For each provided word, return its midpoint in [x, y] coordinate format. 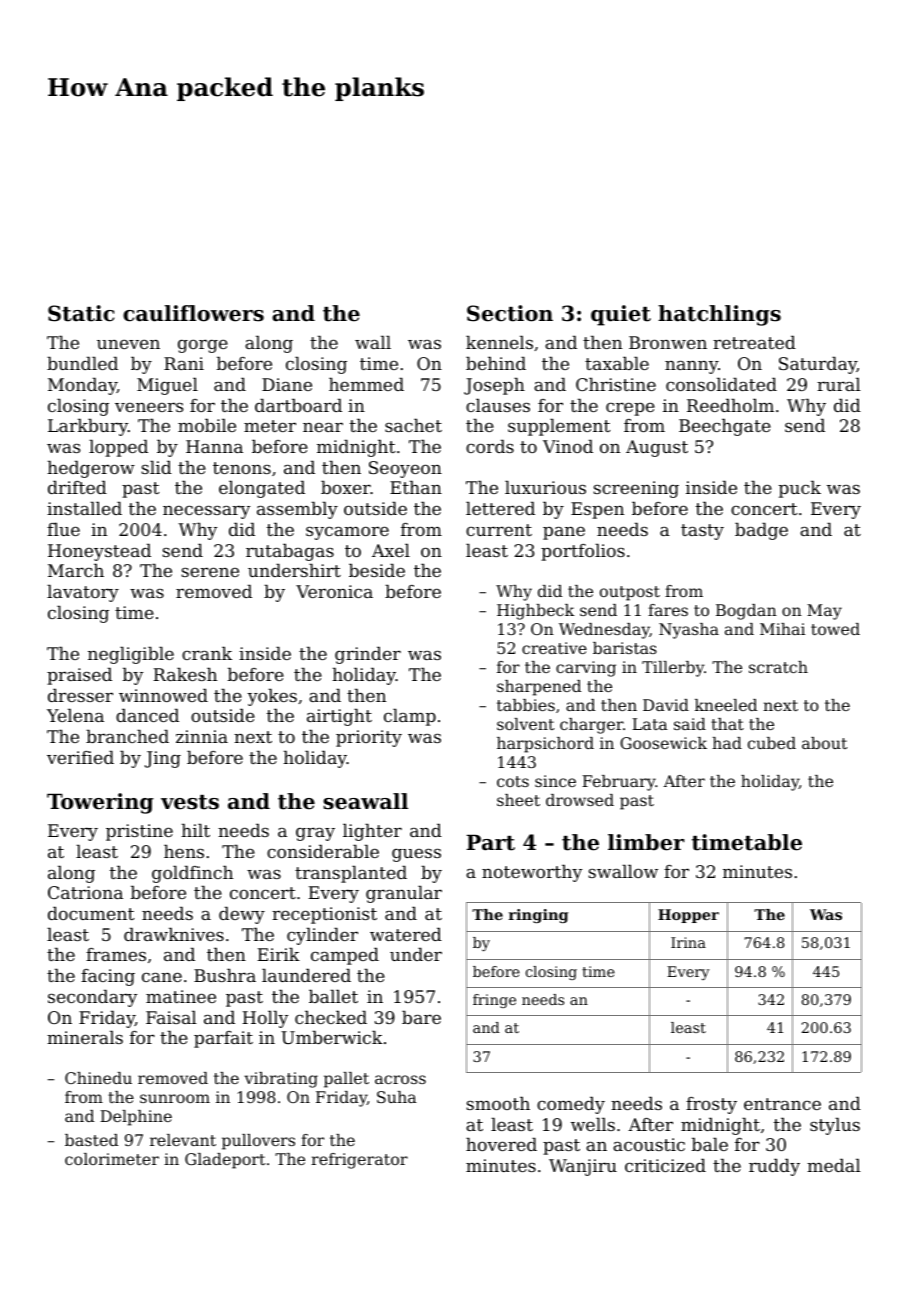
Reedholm [730, 405]
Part [490, 843]
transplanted [351, 874]
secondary [92, 998]
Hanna [214, 446]
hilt [195, 830]
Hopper [688, 916]
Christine [616, 384]
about [824, 743]
